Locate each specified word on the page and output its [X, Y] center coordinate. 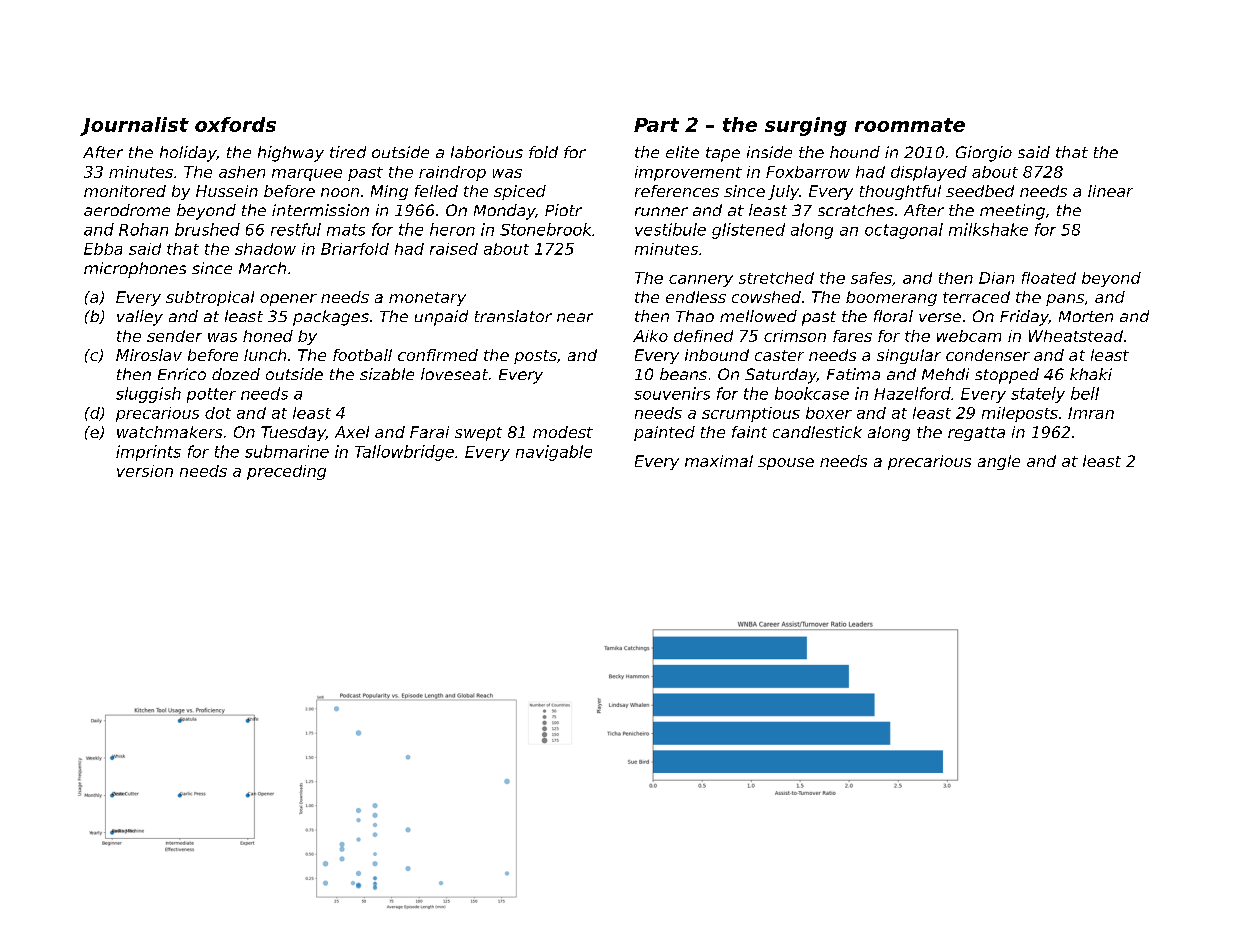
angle [999, 462]
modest [563, 432]
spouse [786, 464]
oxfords [235, 124]
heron [452, 229]
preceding [286, 472]
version [145, 471]
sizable [387, 374]
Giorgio [984, 154]
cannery [701, 281]
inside [769, 152]
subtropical [210, 298]
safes [871, 278]
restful [296, 229]
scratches [856, 210]
